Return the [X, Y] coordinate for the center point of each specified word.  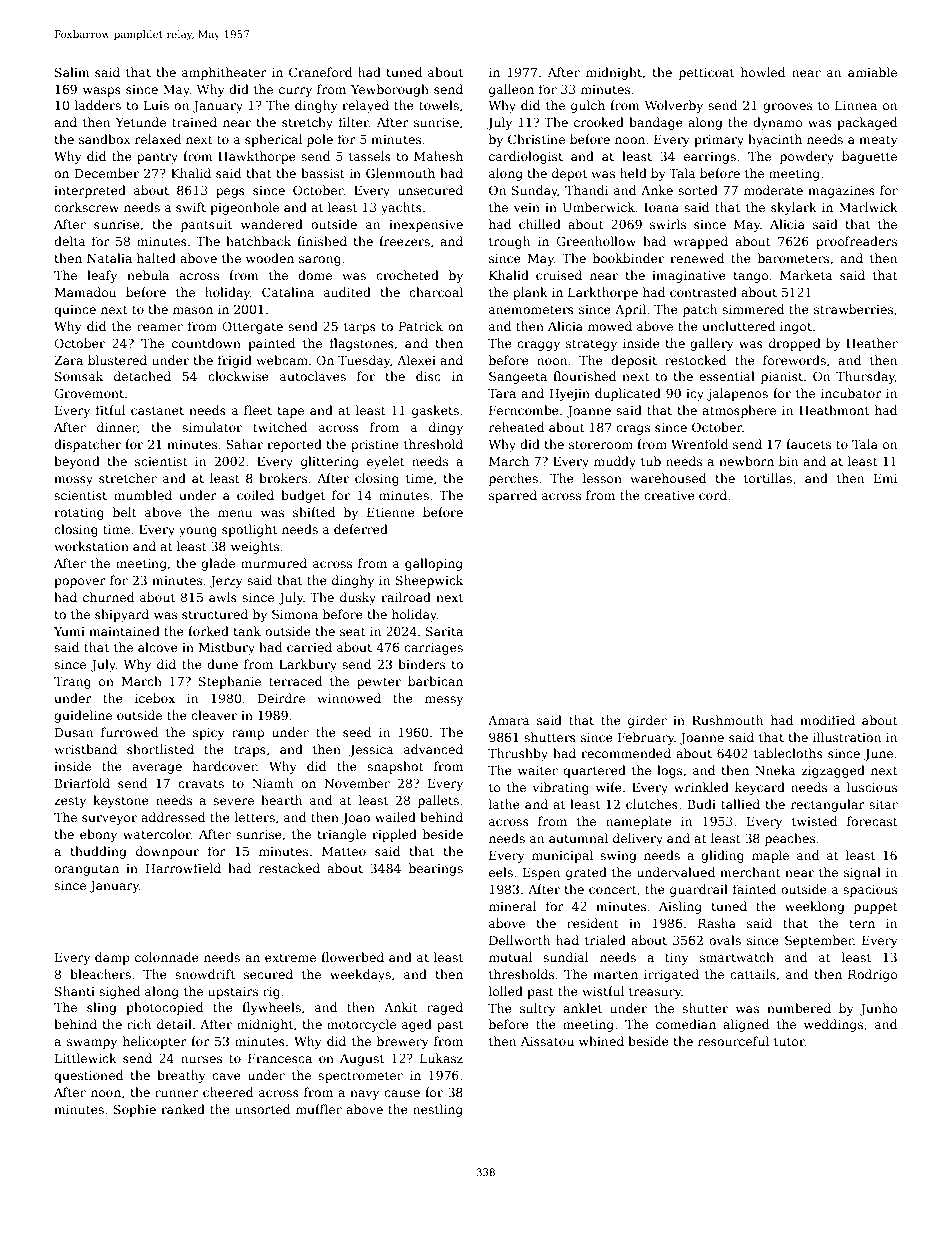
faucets [808, 444]
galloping [434, 564]
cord [713, 495]
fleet [258, 410]
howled [763, 72]
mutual [510, 957]
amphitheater [224, 73]
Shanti [75, 991]
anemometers [531, 309]
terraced [295, 681]
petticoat [706, 74]
